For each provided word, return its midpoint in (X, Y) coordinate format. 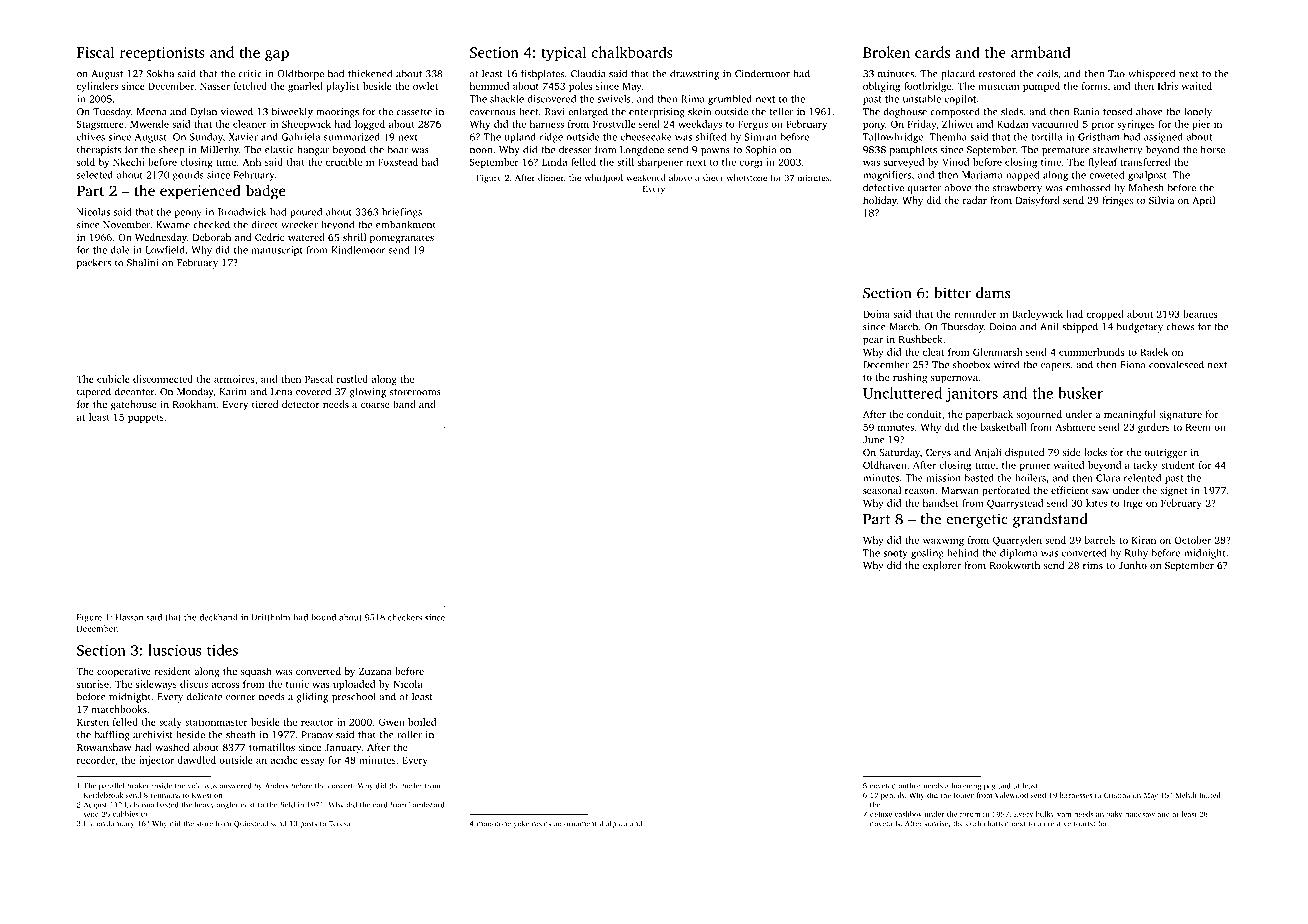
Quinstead (251, 824)
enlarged (588, 112)
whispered (1151, 74)
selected (95, 175)
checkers (405, 617)
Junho (1132, 565)
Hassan (129, 617)
